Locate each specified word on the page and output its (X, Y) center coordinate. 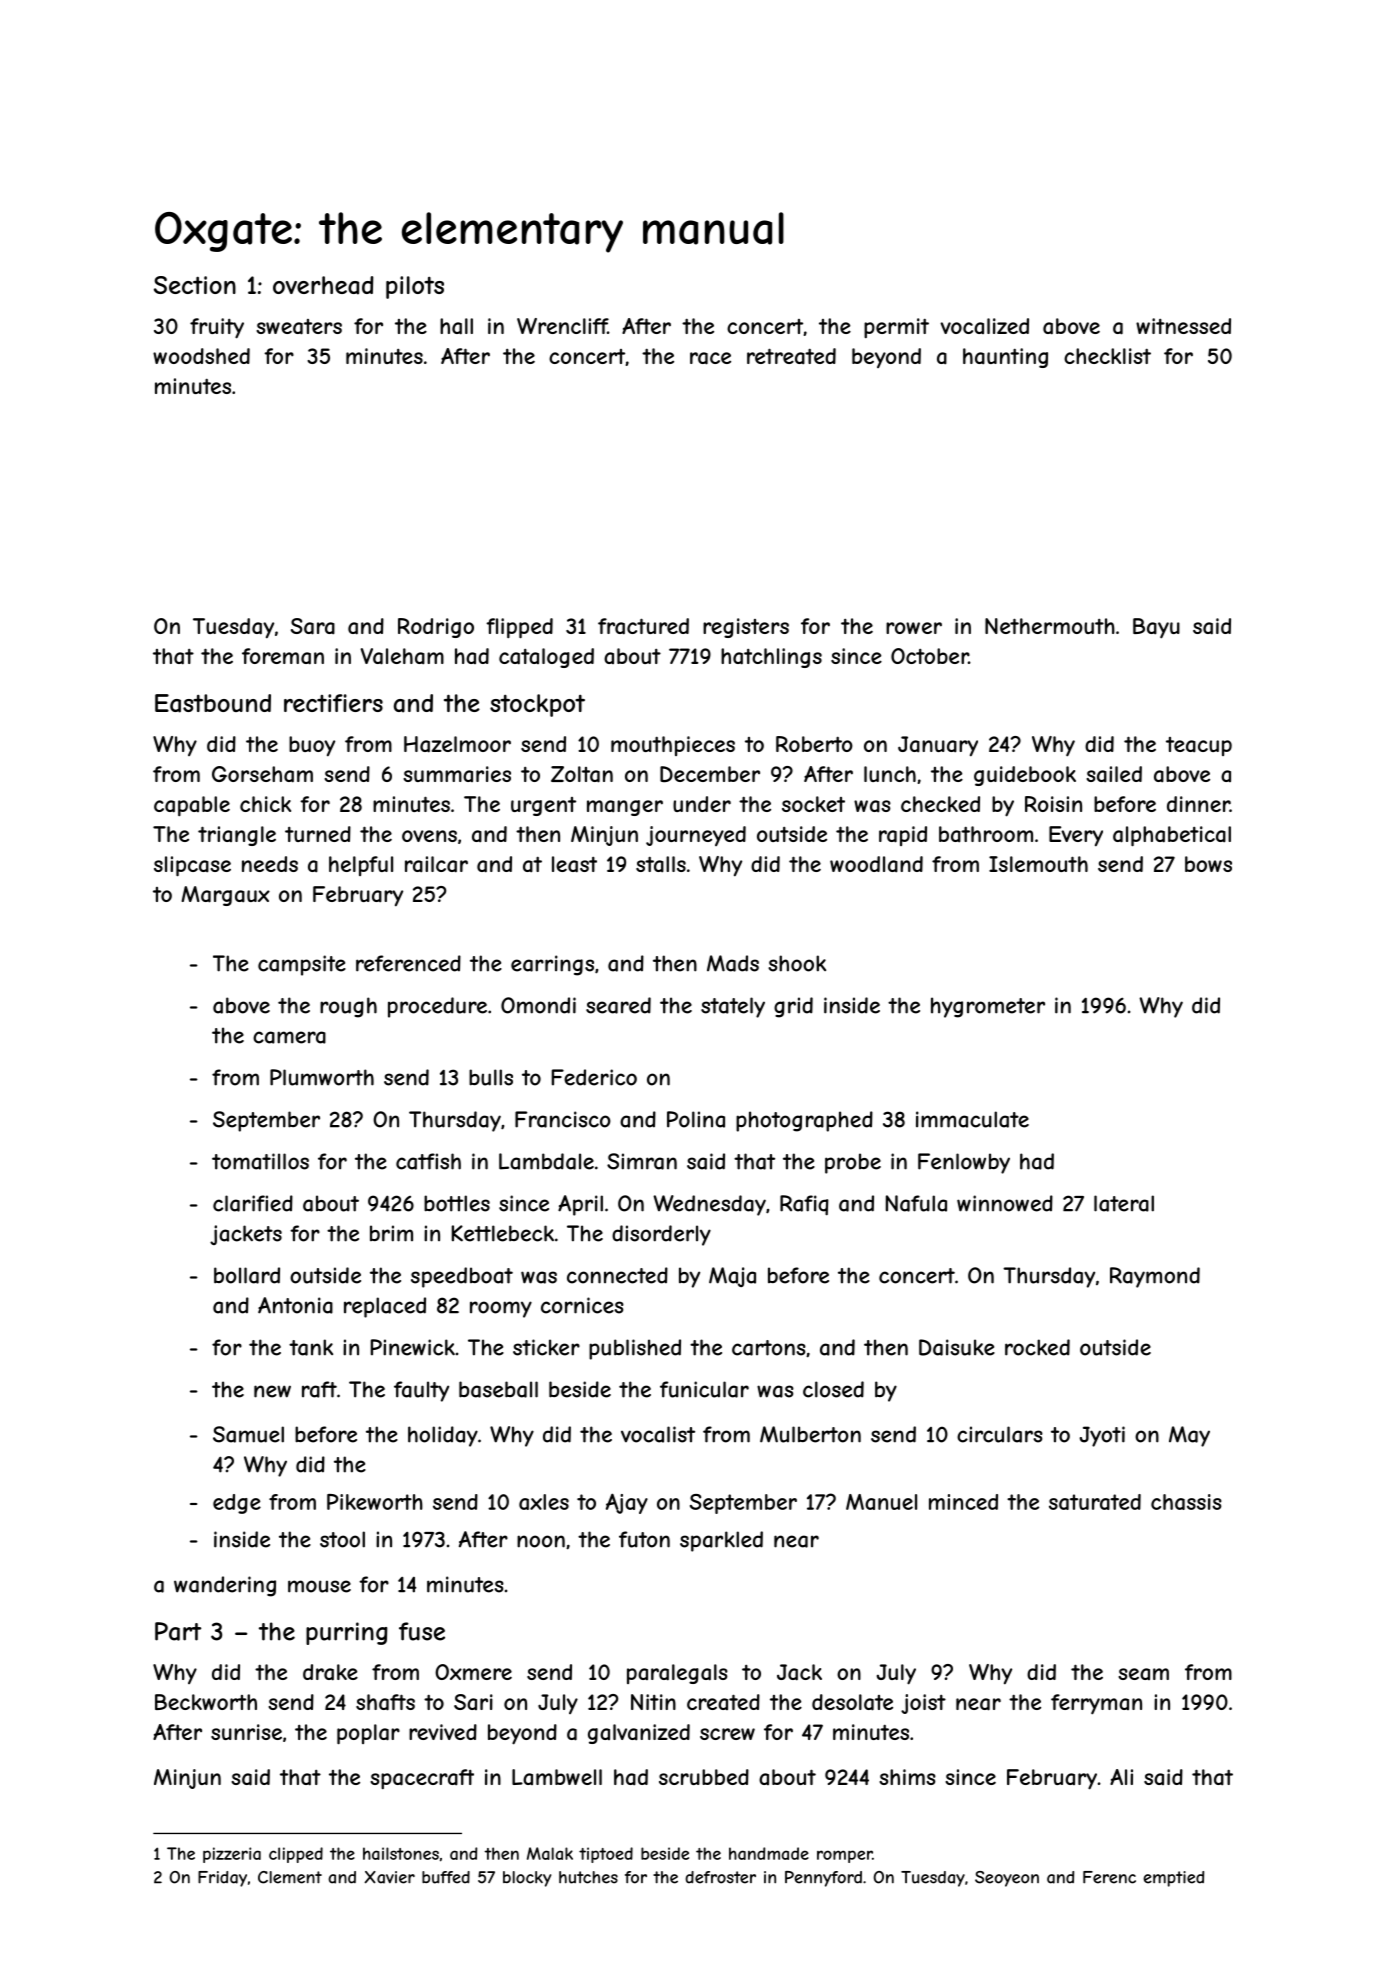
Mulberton (810, 1434)
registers (746, 628)
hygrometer (988, 1007)
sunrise (246, 1732)
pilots (415, 287)
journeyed (696, 836)
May (1189, 1436)
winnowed (1005, 1203)
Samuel (248, 1434)
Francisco (563, 1119)
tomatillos (260, 1161)
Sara (313, 626)
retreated (791, 356)
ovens (429, 836)
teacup (1199, 746)
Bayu (1156, 628)
